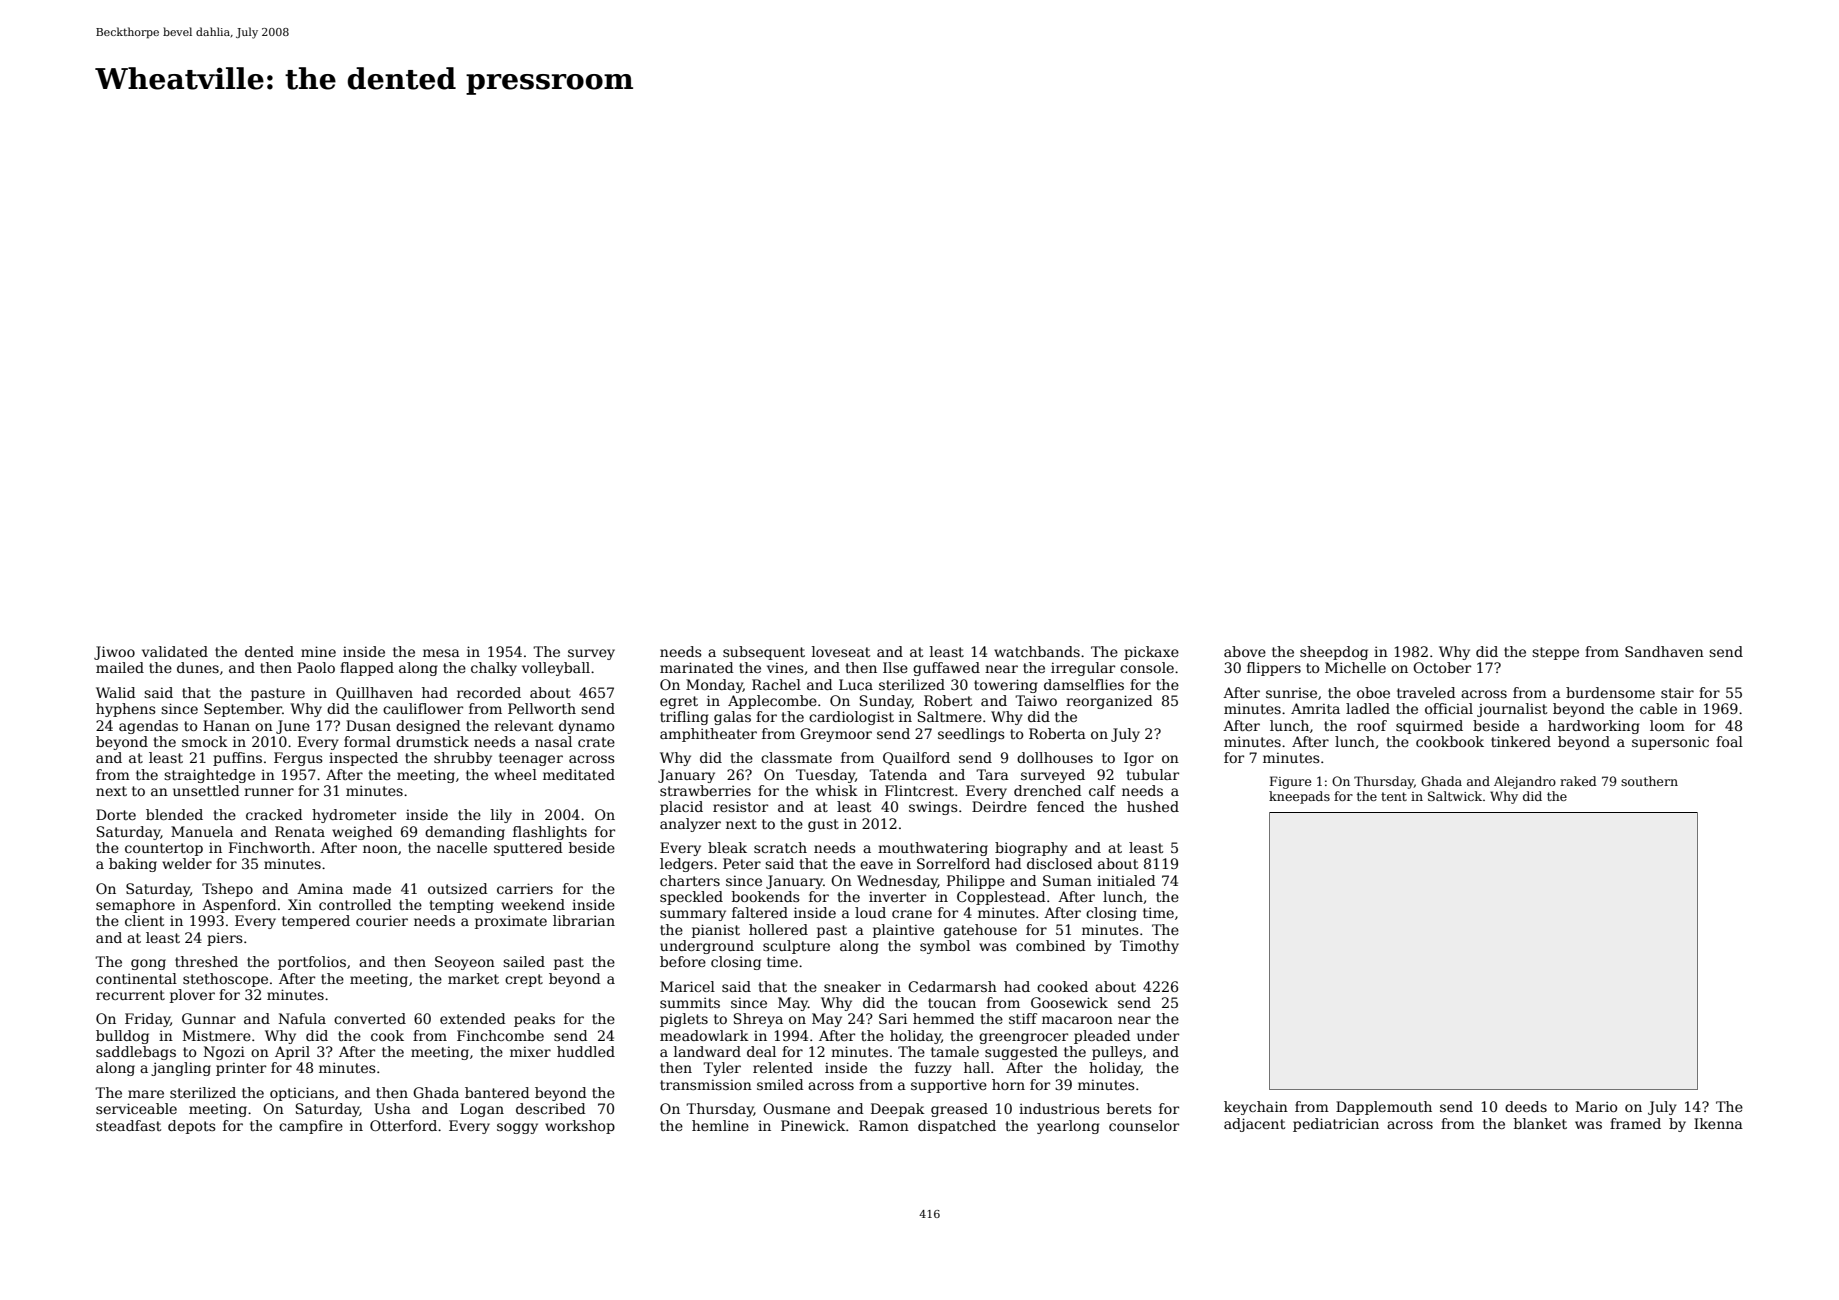  Describe the element at coordinates (120, 667) in the screenshot. I see `mailed` at that location.
